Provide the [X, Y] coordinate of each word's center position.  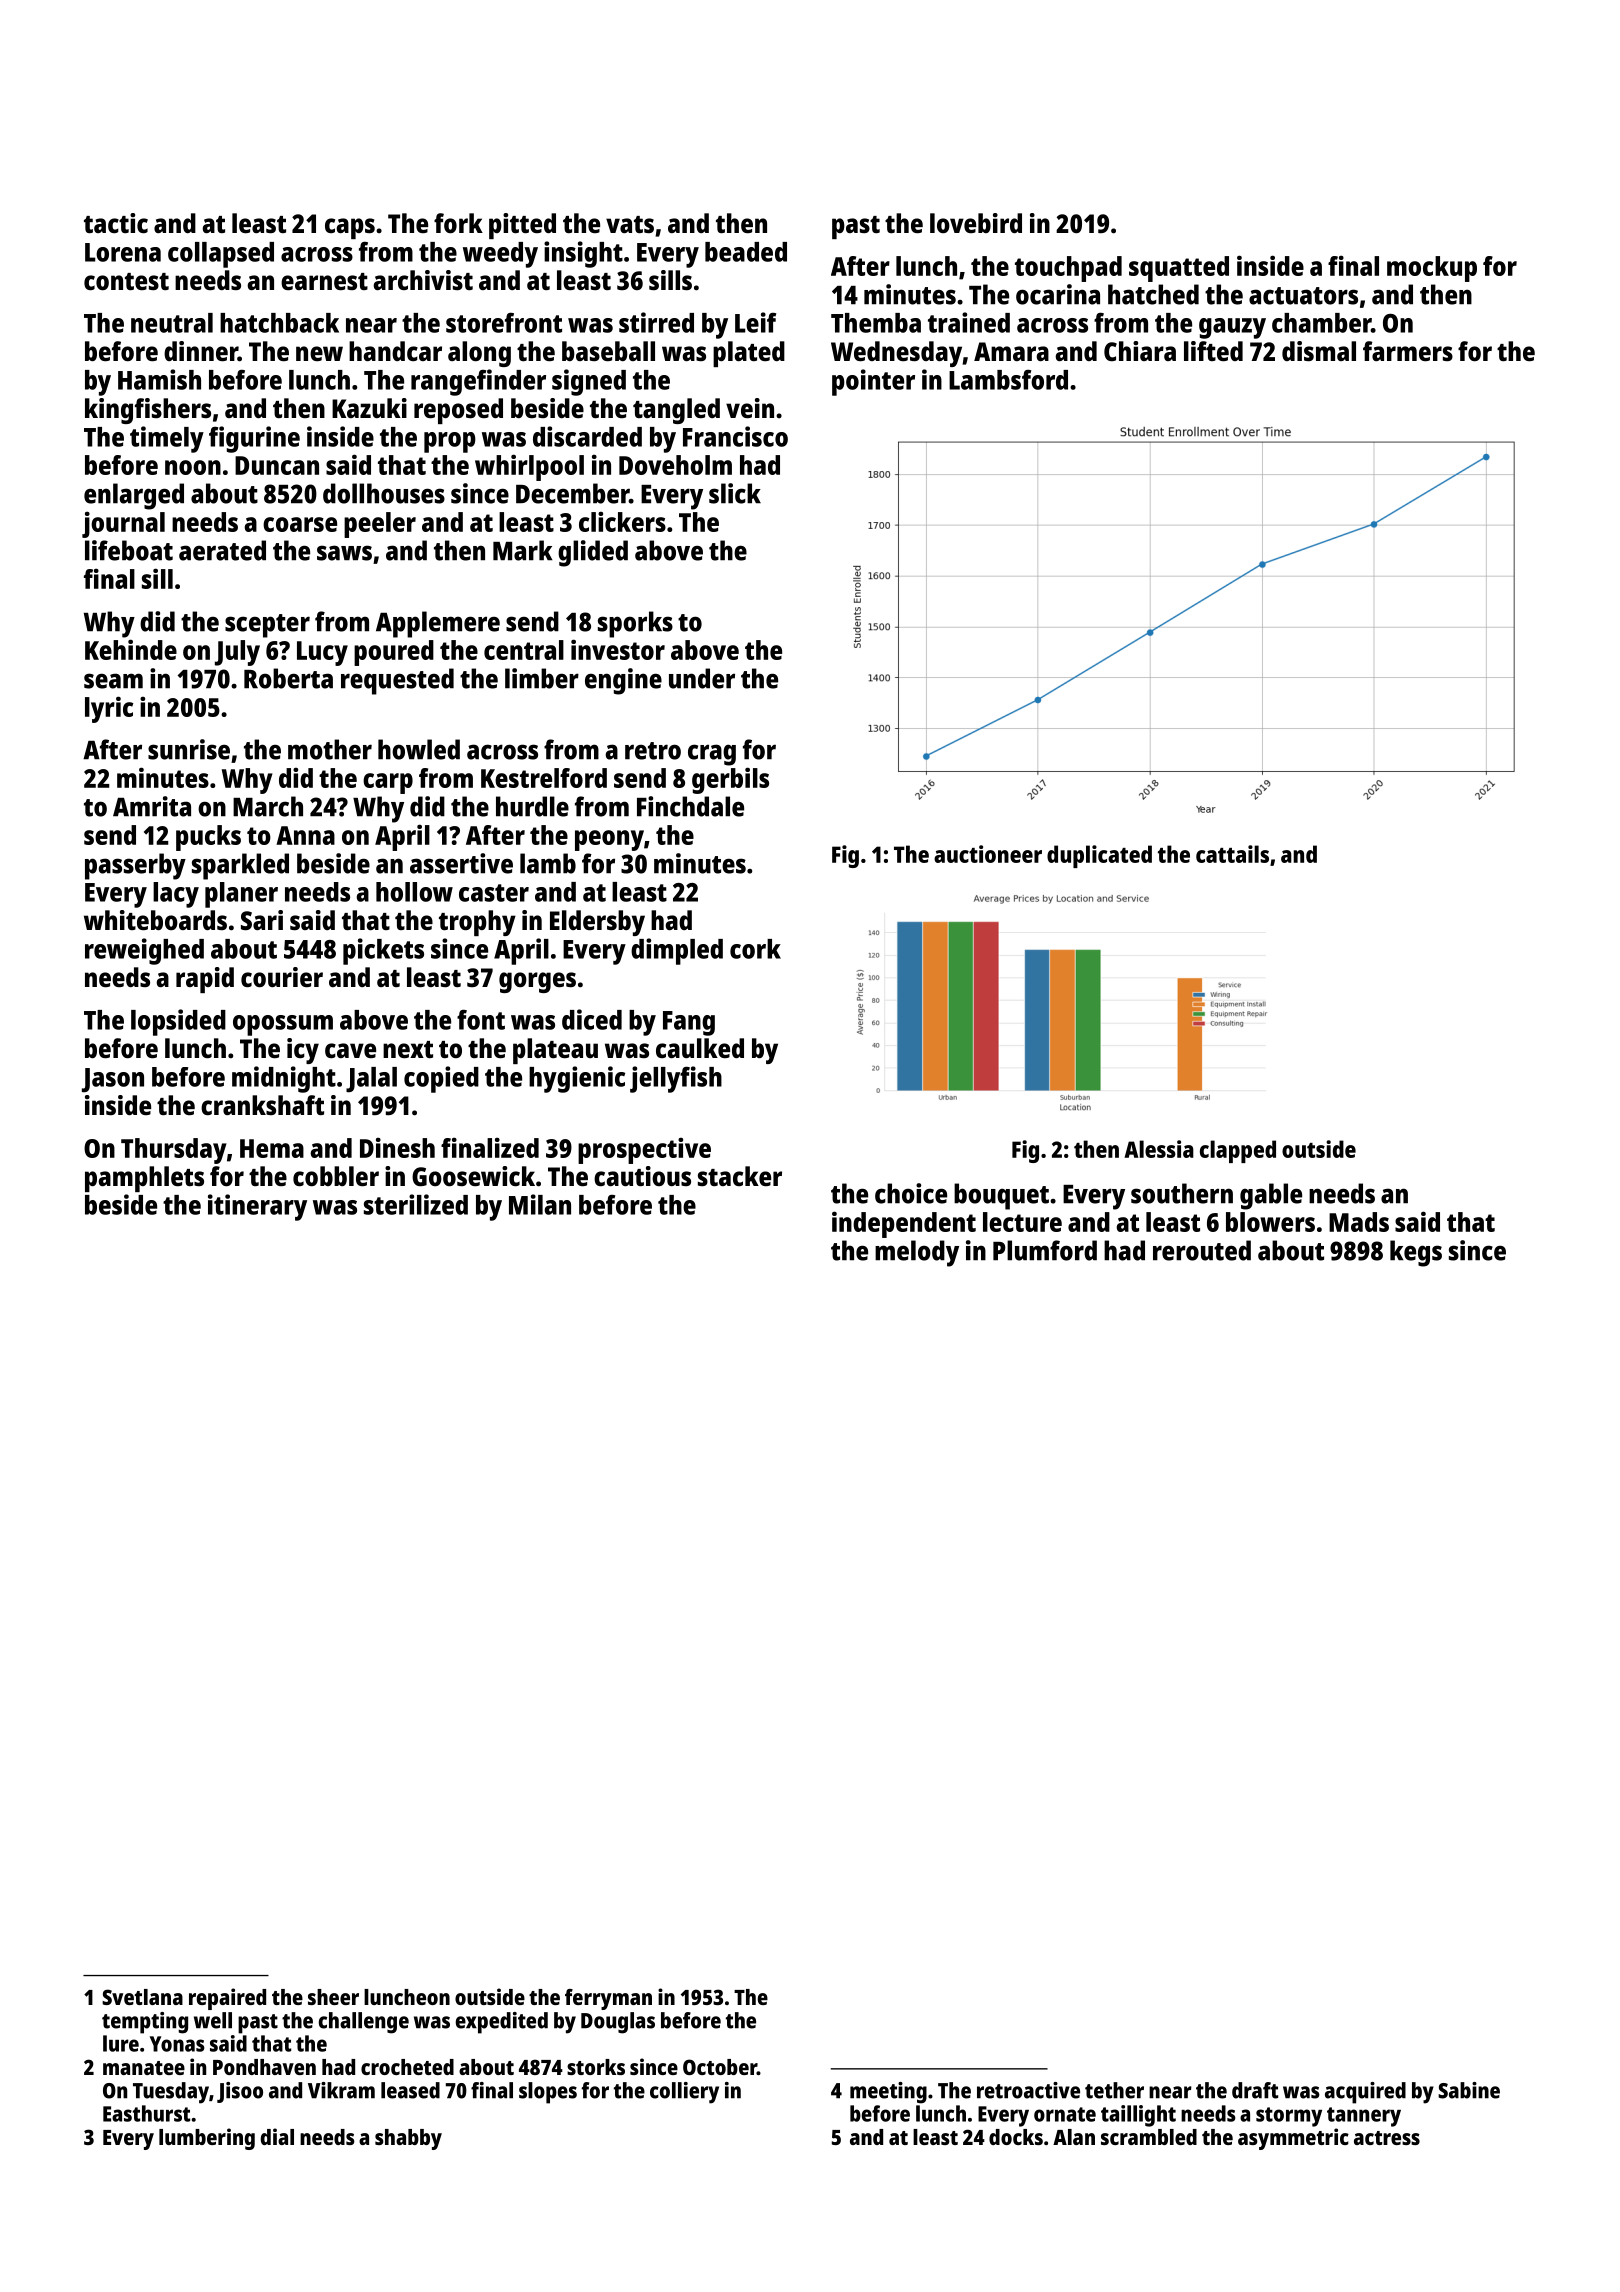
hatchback [279, 323]
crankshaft [262, 1105]
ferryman [608, 1999]
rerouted [1202, 1250]
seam [113, 681]
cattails [1232, 854]
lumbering [207, 2139]
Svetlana [142, 1997]
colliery [684, 2093]
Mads [1359, 1222]
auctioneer [988, 854]
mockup [1432, 269]
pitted [522, 226]
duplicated [1099, 856]
